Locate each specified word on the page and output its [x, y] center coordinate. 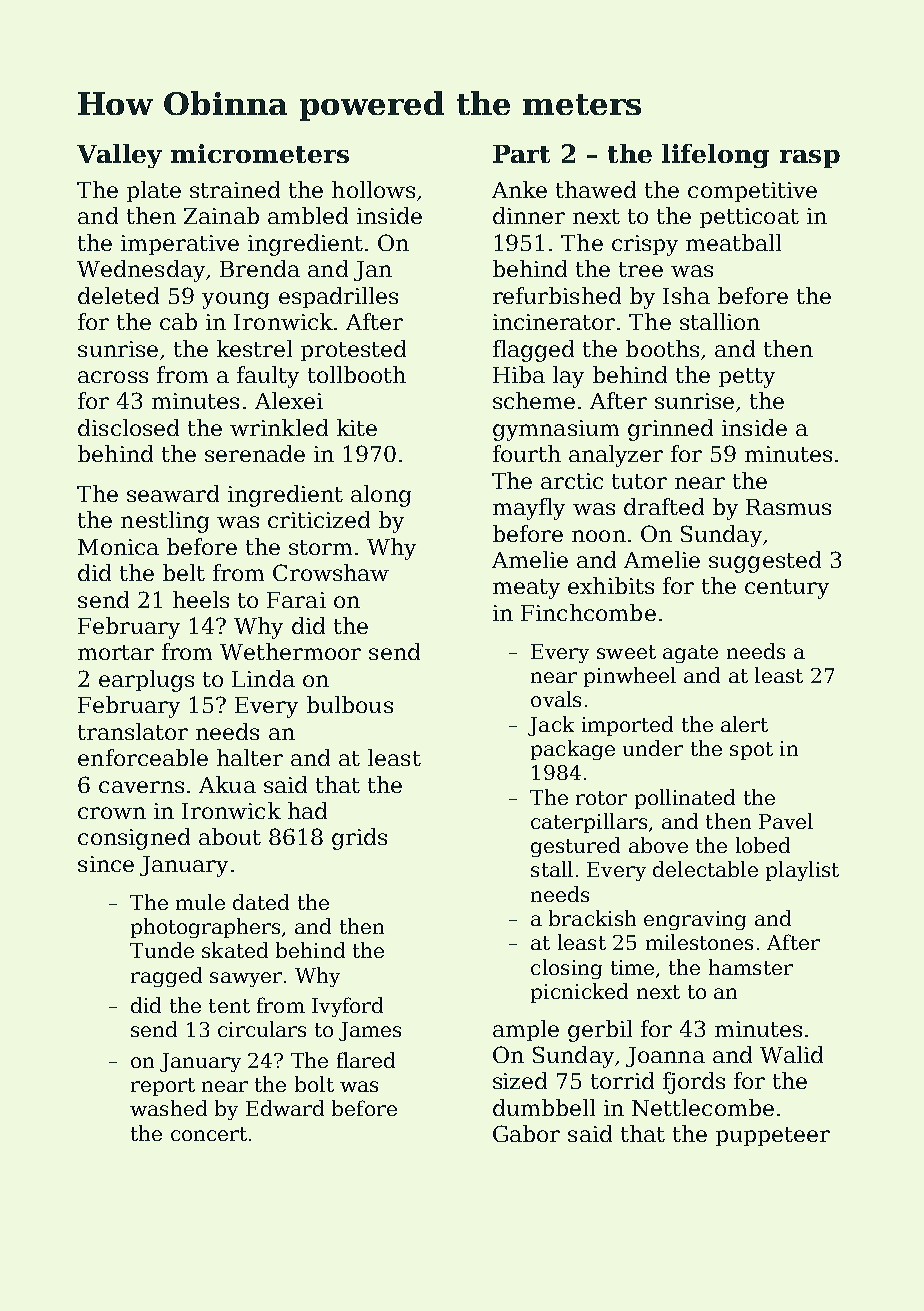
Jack [551, 726]
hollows [373, 189]
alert [744, 724]
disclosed [128, 427]
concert [209, 1134]
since [106, 864]
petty [747, 378]
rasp [810, 159]
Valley [119, 156]
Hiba [519, 374]
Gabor [526, 1133]
